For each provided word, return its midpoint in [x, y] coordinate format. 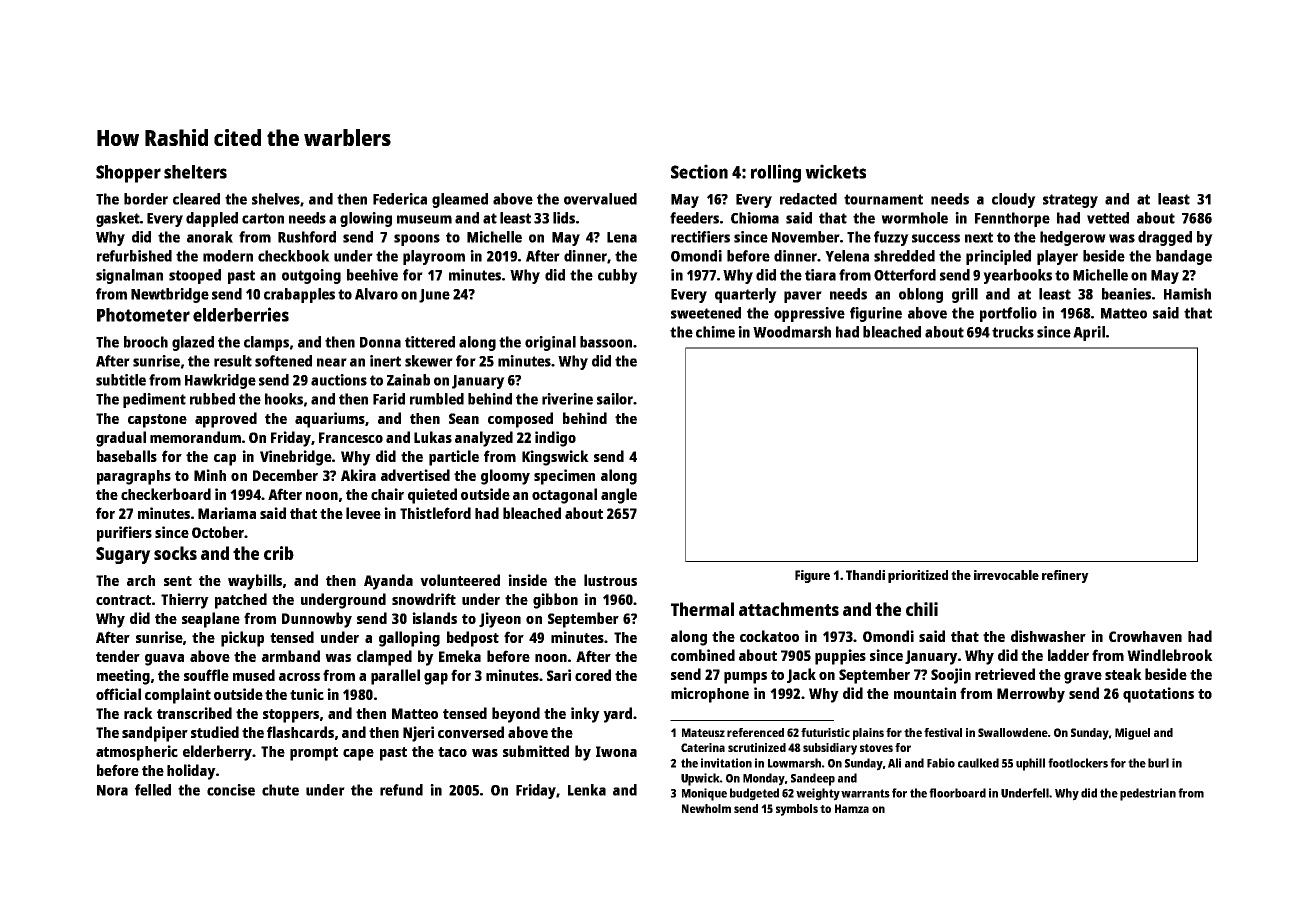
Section [699, 171]
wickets [835, 171]
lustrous [610, 580]
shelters [195, 172]
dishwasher [1048, 636]
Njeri [418, 734]
